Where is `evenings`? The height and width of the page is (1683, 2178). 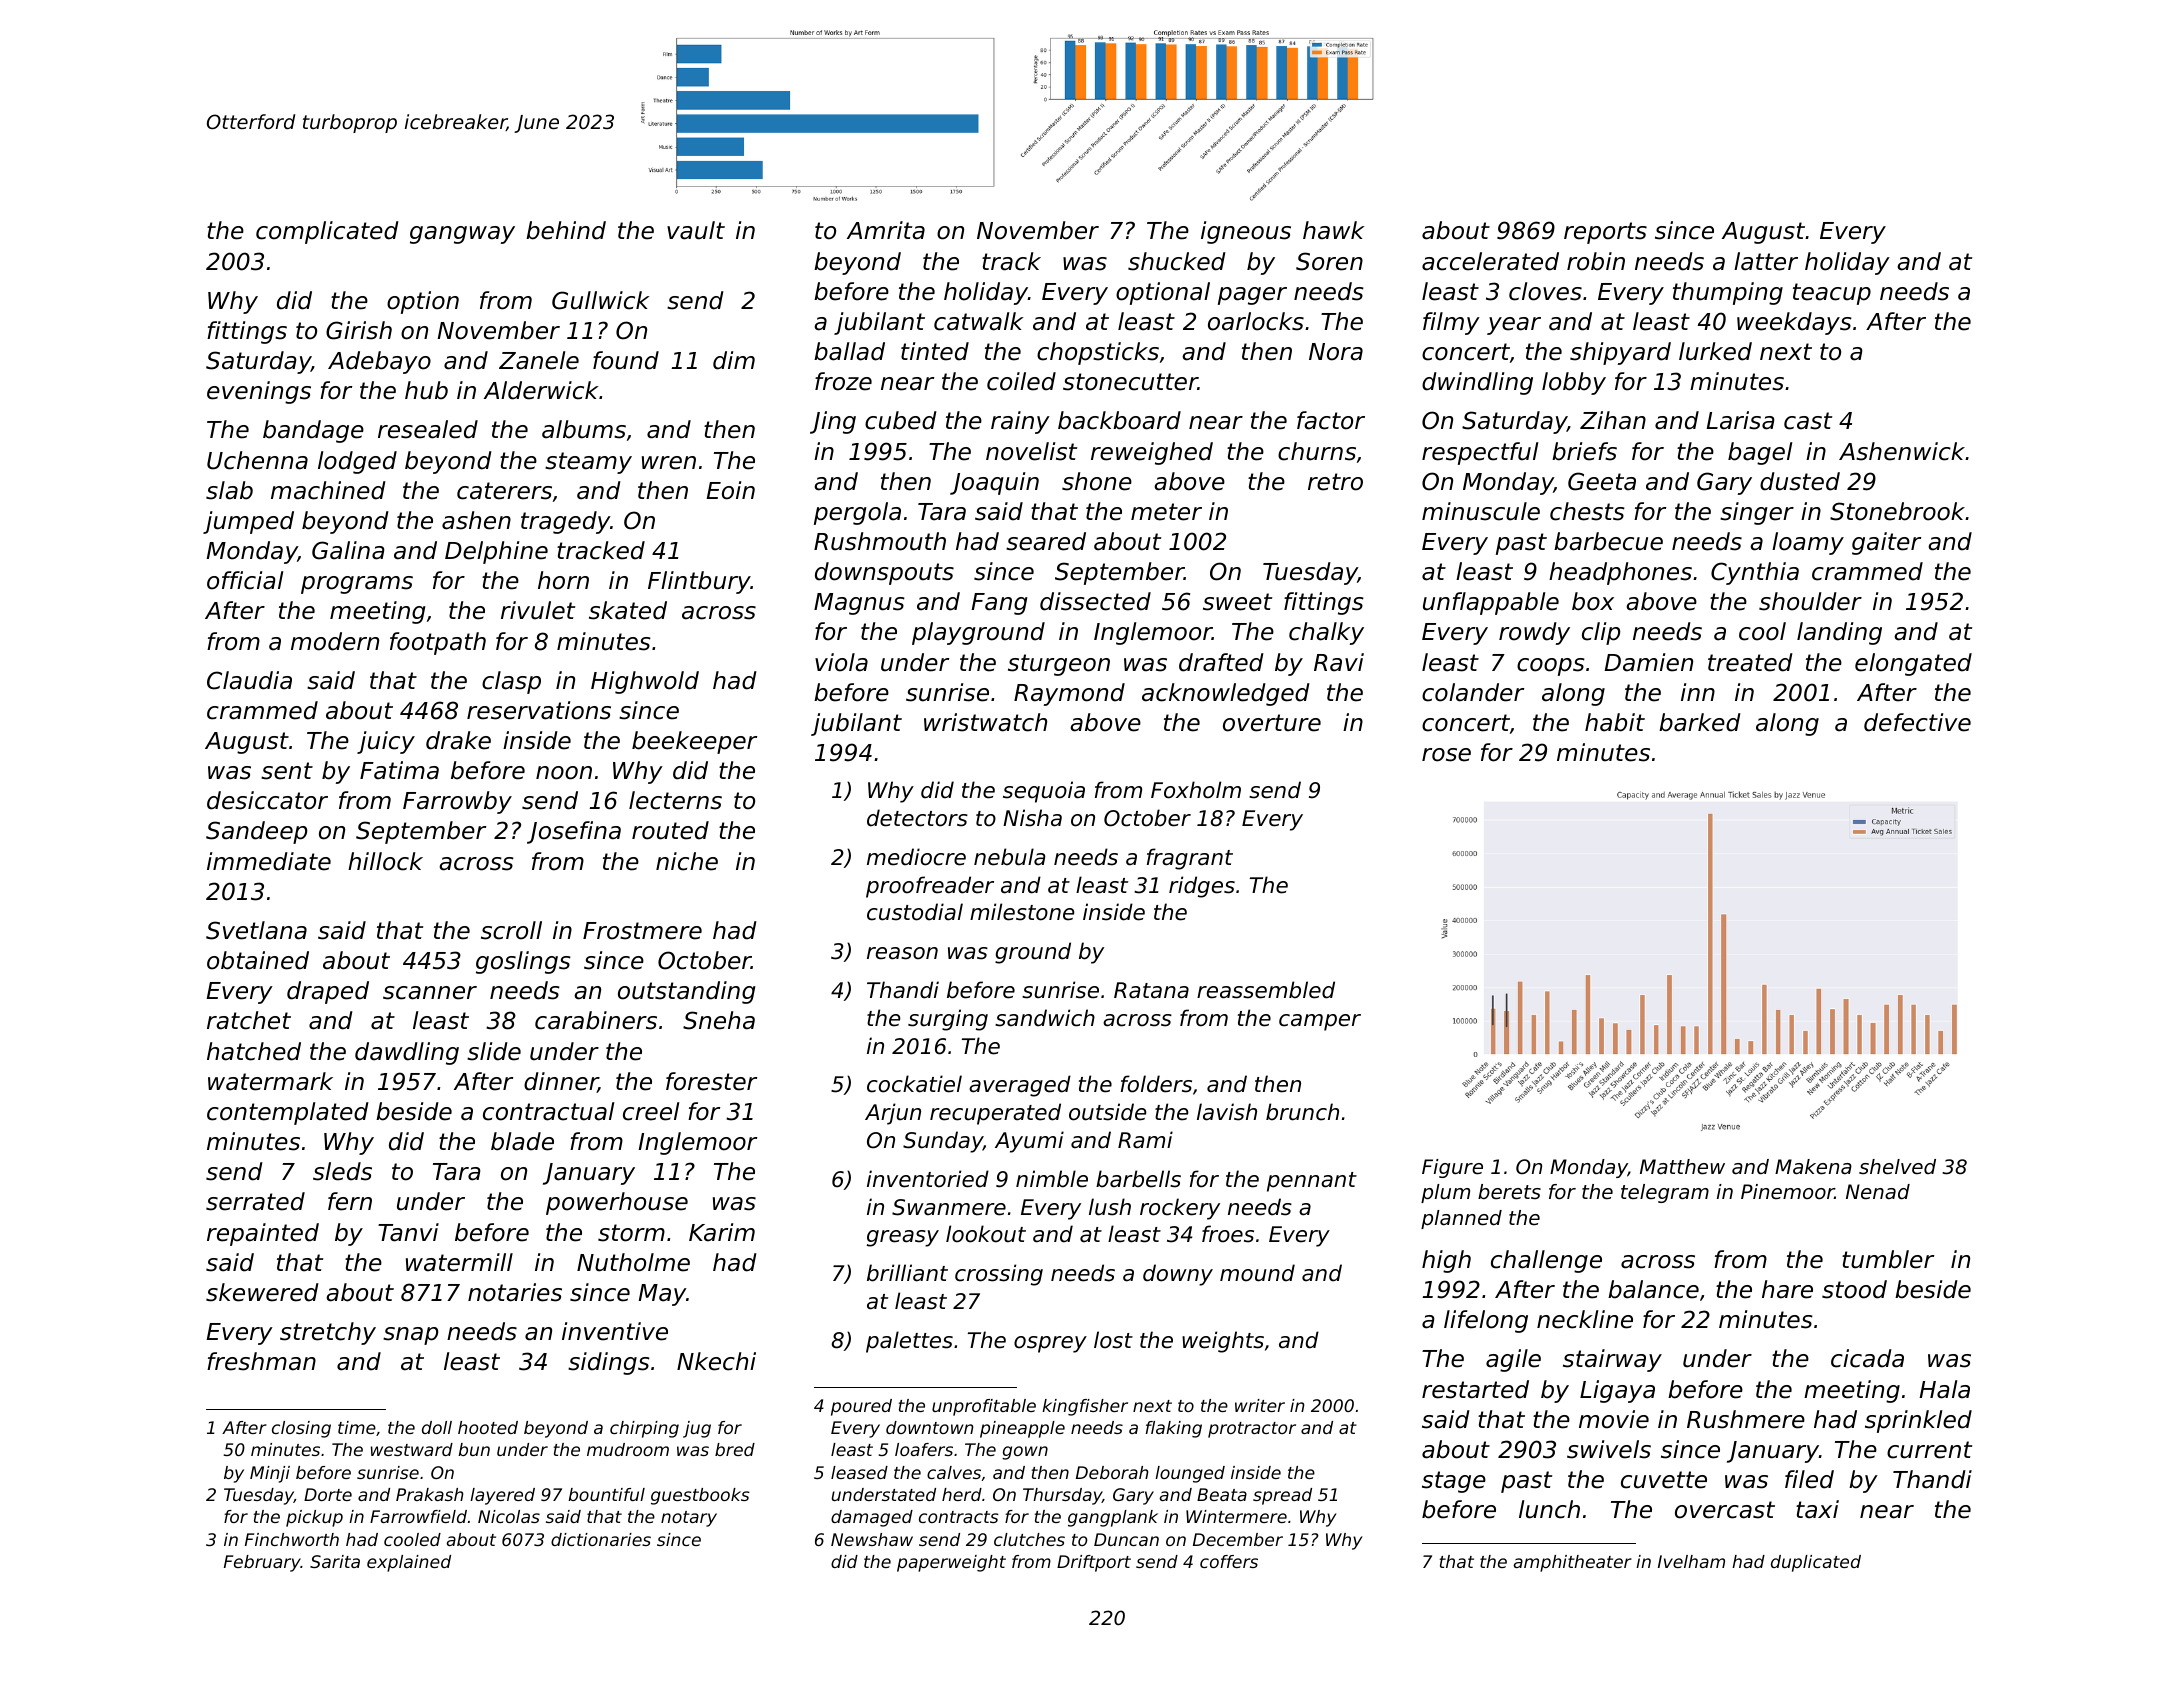
evenings is located at coordinates (259, 392).
